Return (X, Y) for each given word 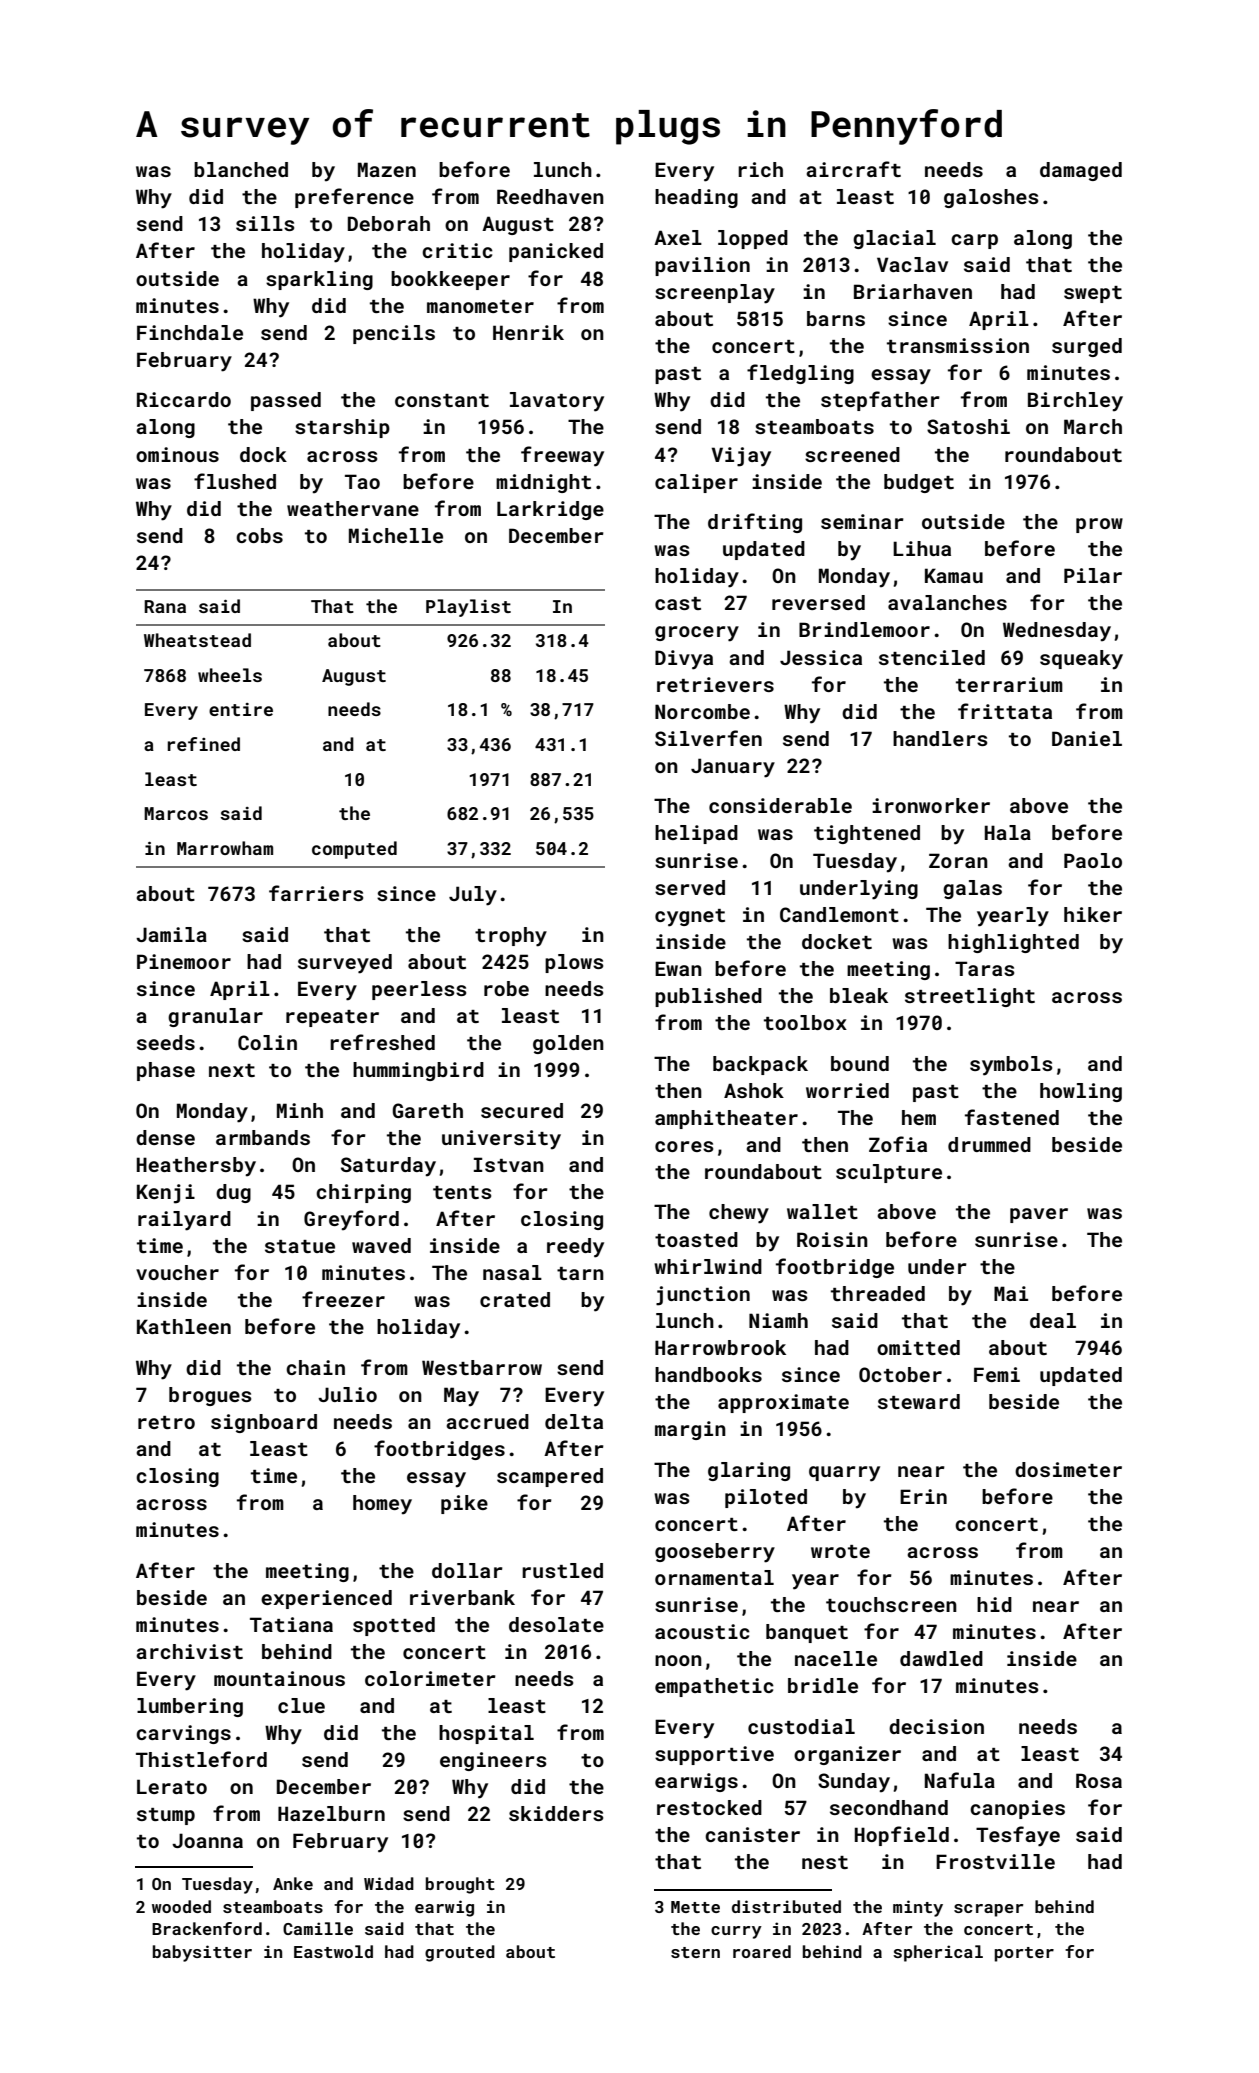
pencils (394, 334)
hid (994, 1604)
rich (760, 169)
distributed (786, 1906)
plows (574, 963)
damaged (1081, 171)
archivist (189, 1651)
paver (1039, 1215)
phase (166, 1071)
